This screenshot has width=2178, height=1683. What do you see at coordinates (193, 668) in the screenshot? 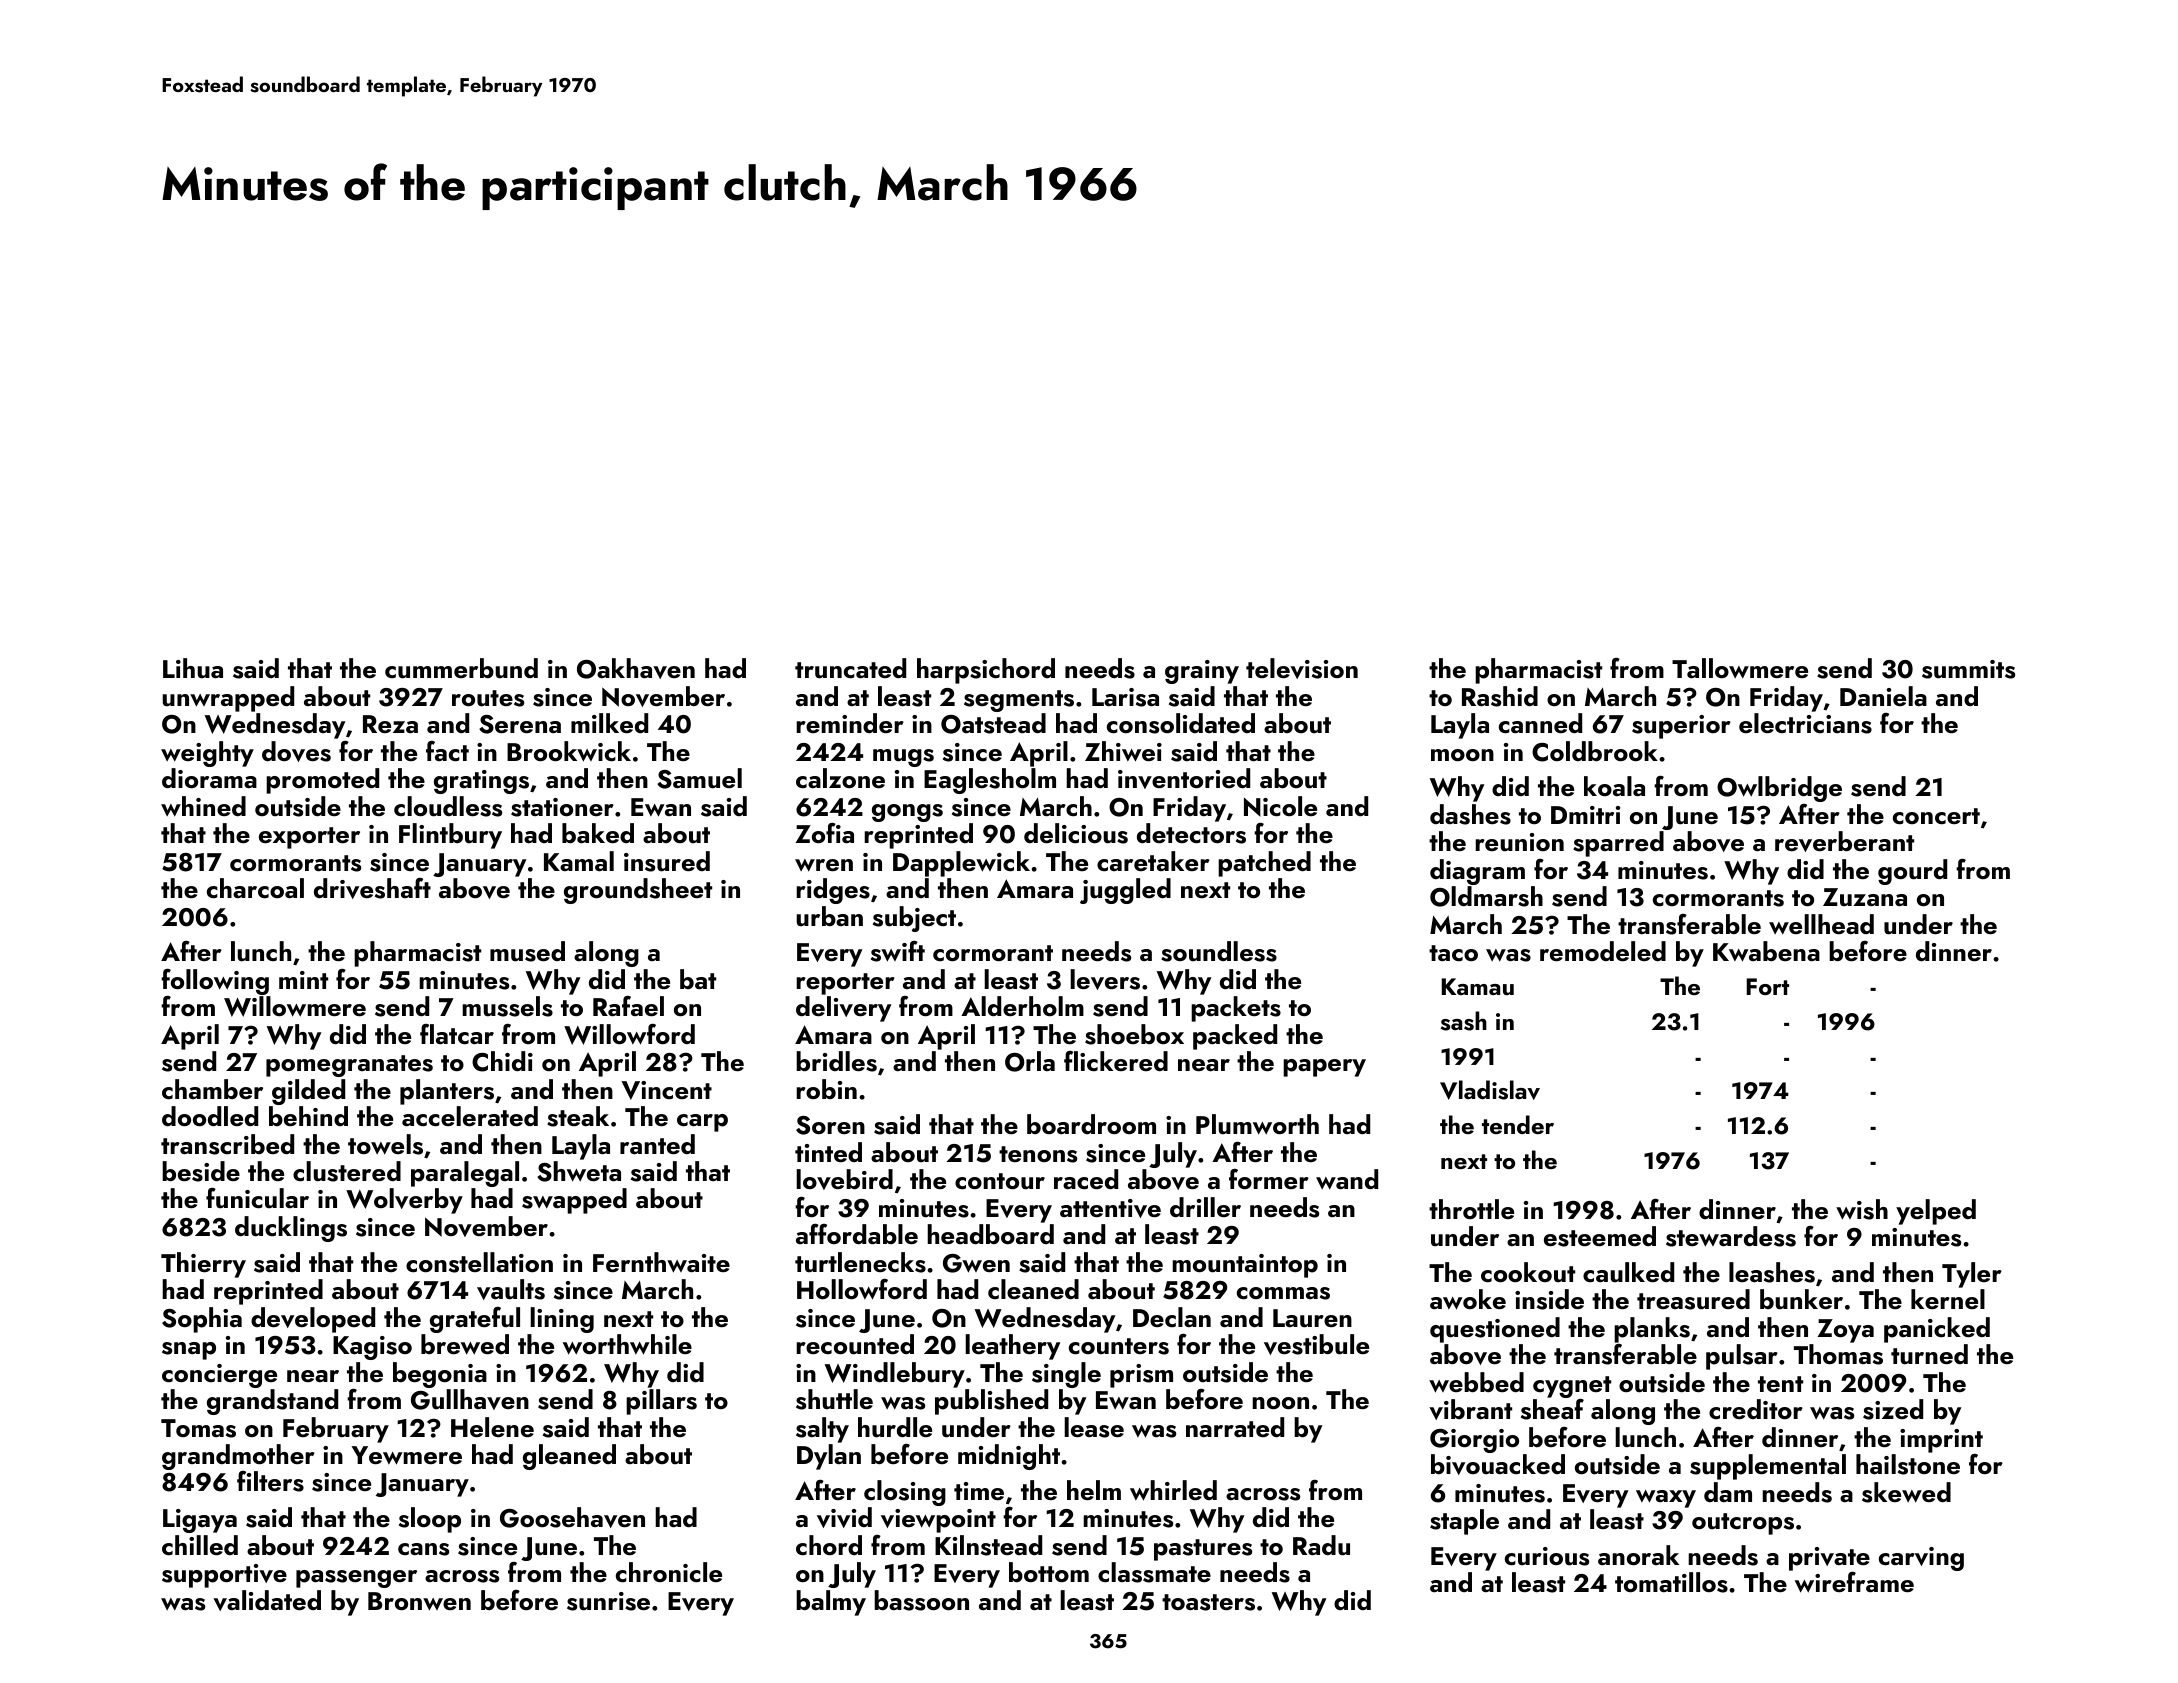
I see `Lihua` at bounding box center [193, 668].
